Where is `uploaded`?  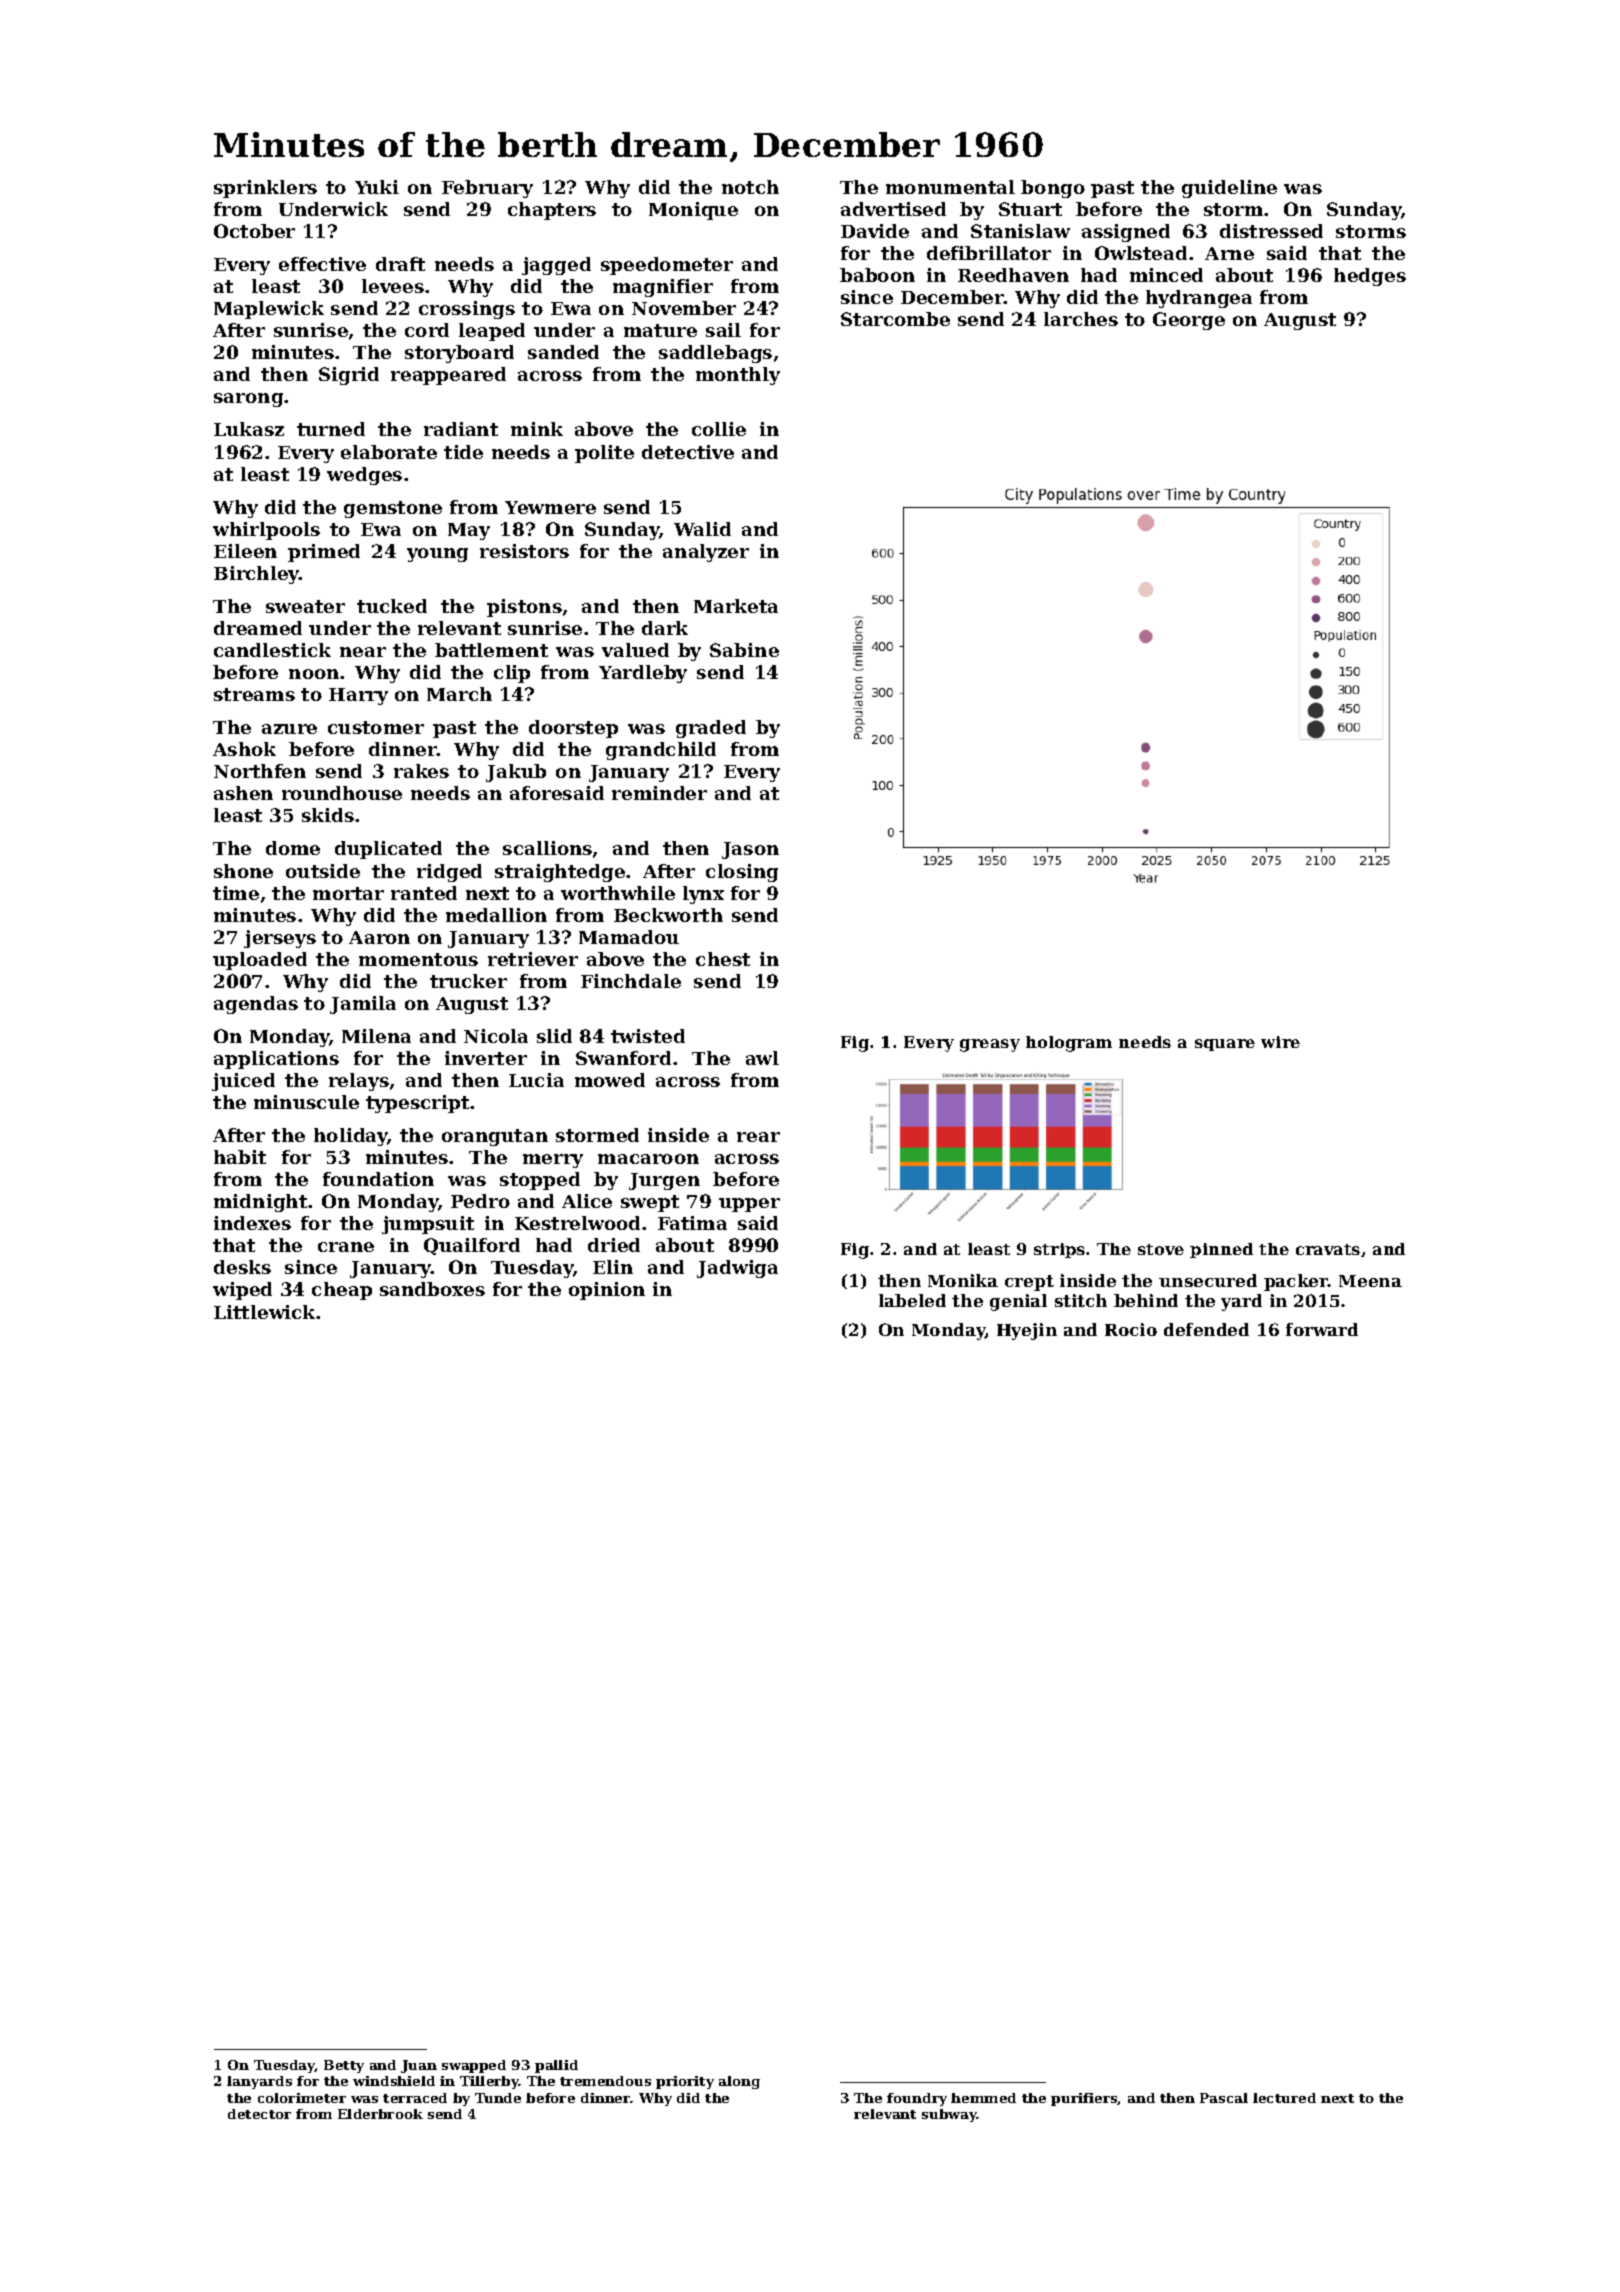 uploaded is located at coordinates (260, 961).
